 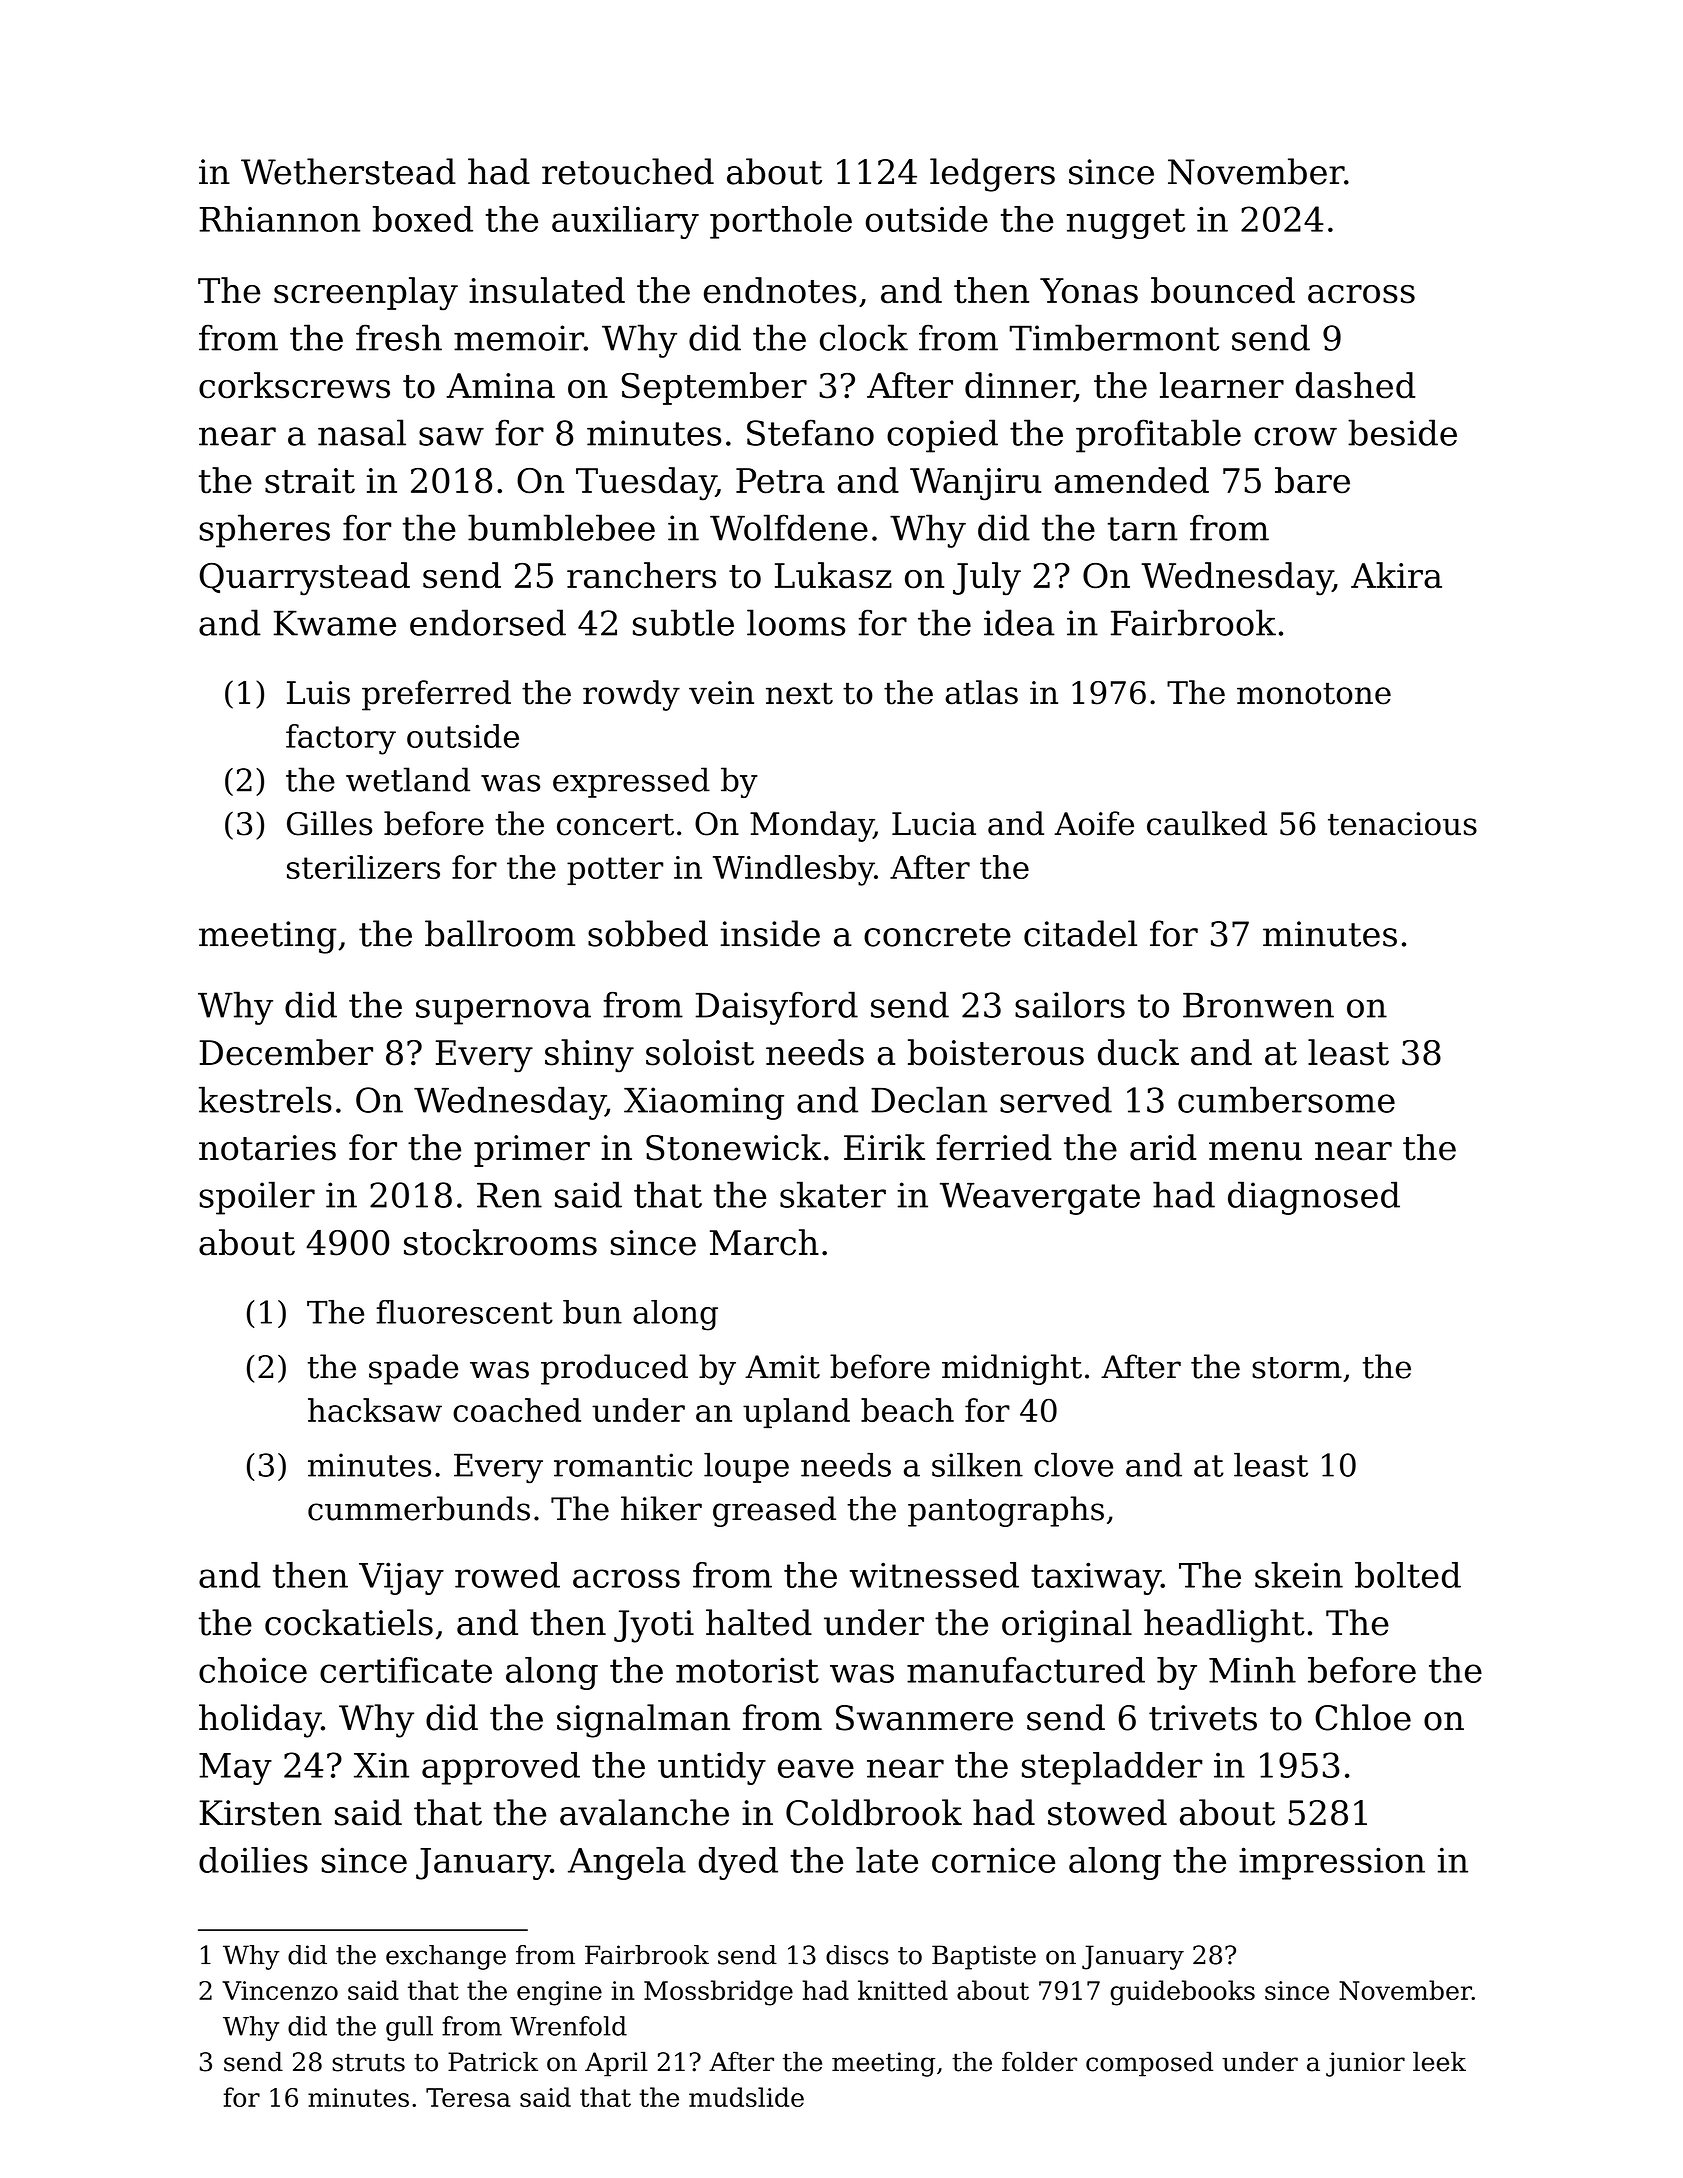 I want to click on Coldbrook, so click(x=874, y=1812).
